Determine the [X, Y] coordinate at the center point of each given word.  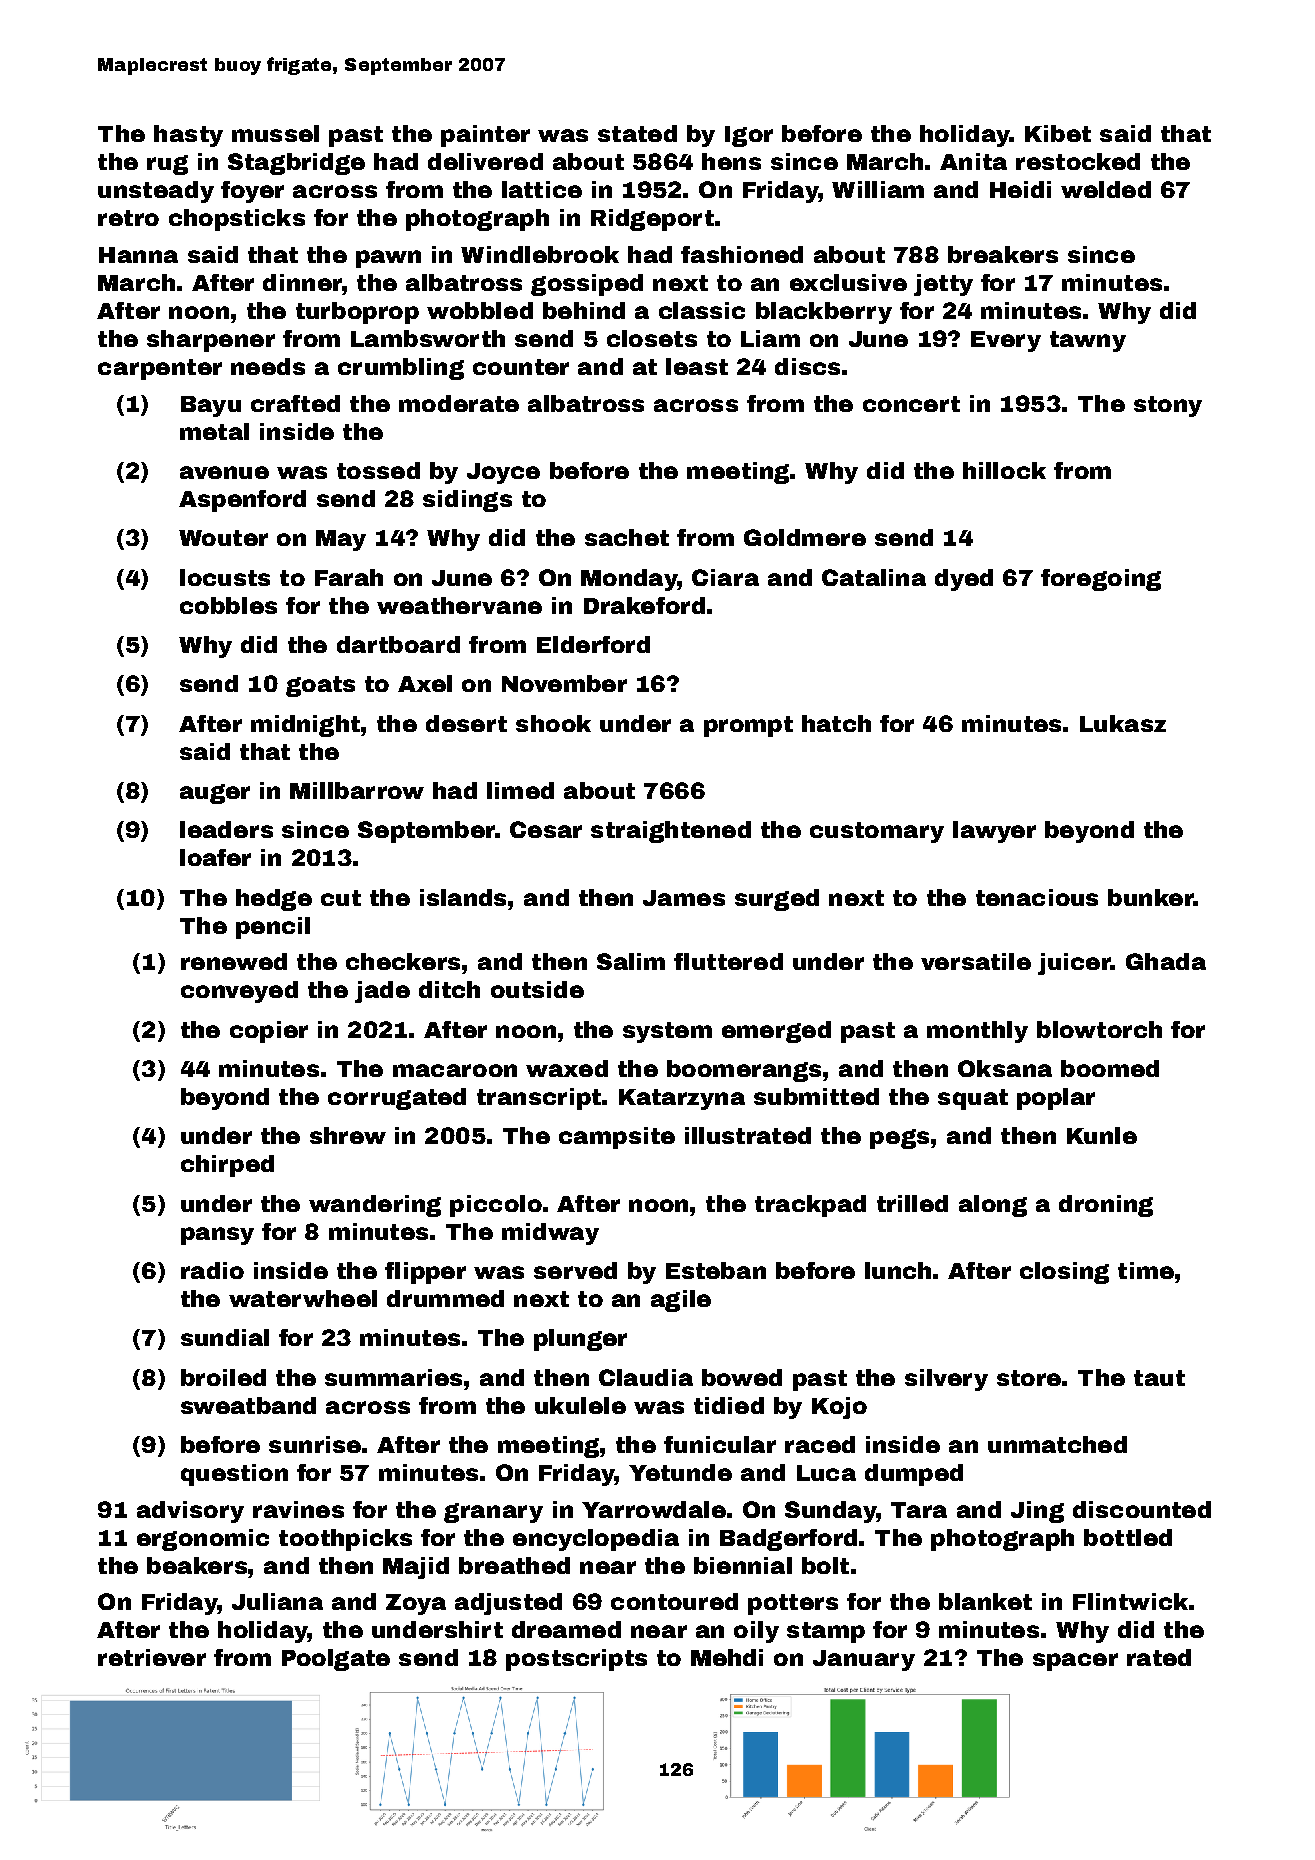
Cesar [546, 829]
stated [637, 133]
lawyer [994, 832]
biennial [743, 1565]
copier [269, 1032]
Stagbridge [296, 164]
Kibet [1058, 133]
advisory [190, 1512]
